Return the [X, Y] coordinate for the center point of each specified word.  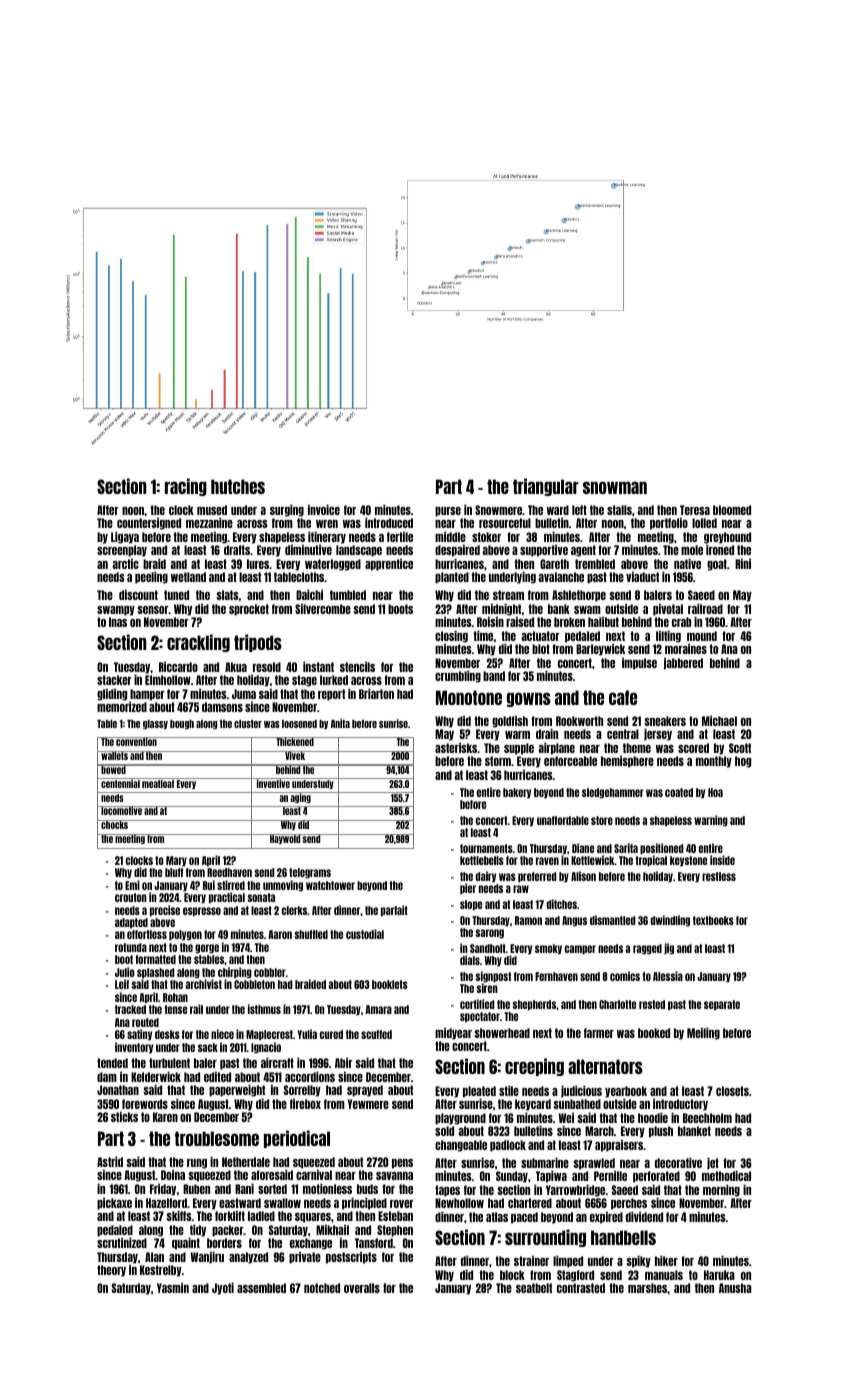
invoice [324, 509]
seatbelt [534, 1288]
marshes [647, 1288]
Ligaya [125, 537]
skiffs [179, 1215]
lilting [668, 636]
